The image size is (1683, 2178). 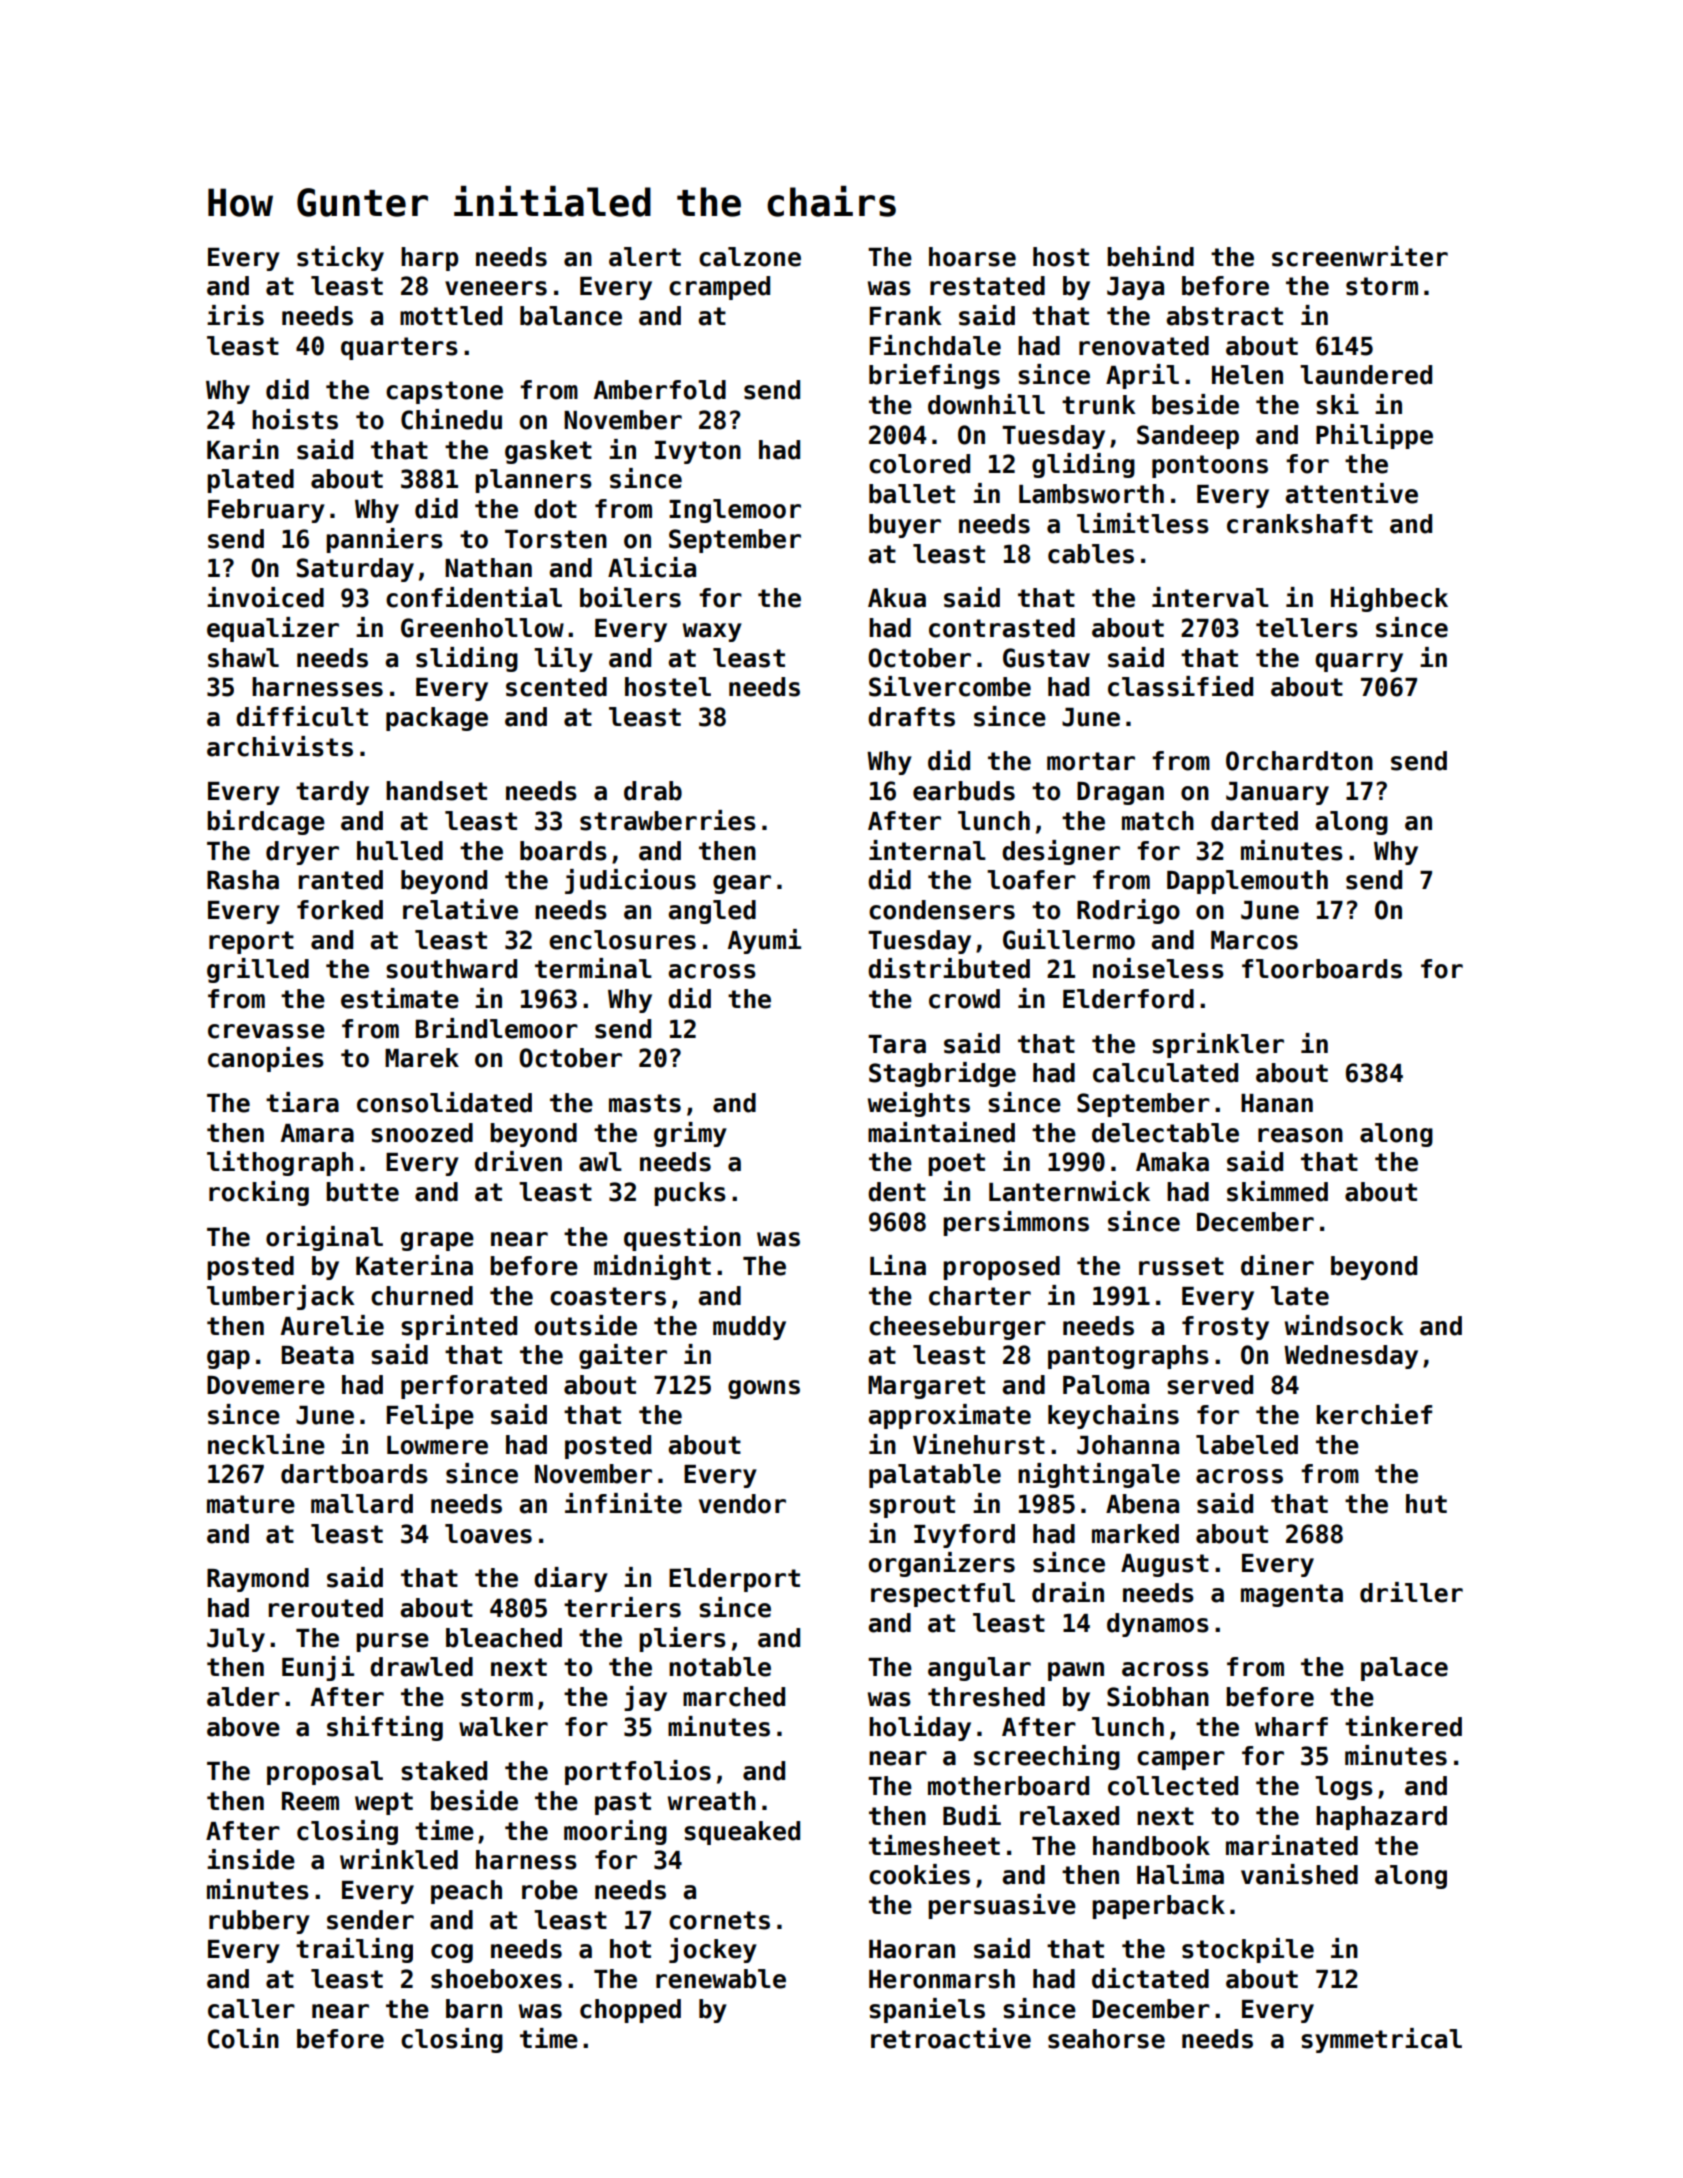 I want to click on screenwriter, so click(x=1360, y=256).
